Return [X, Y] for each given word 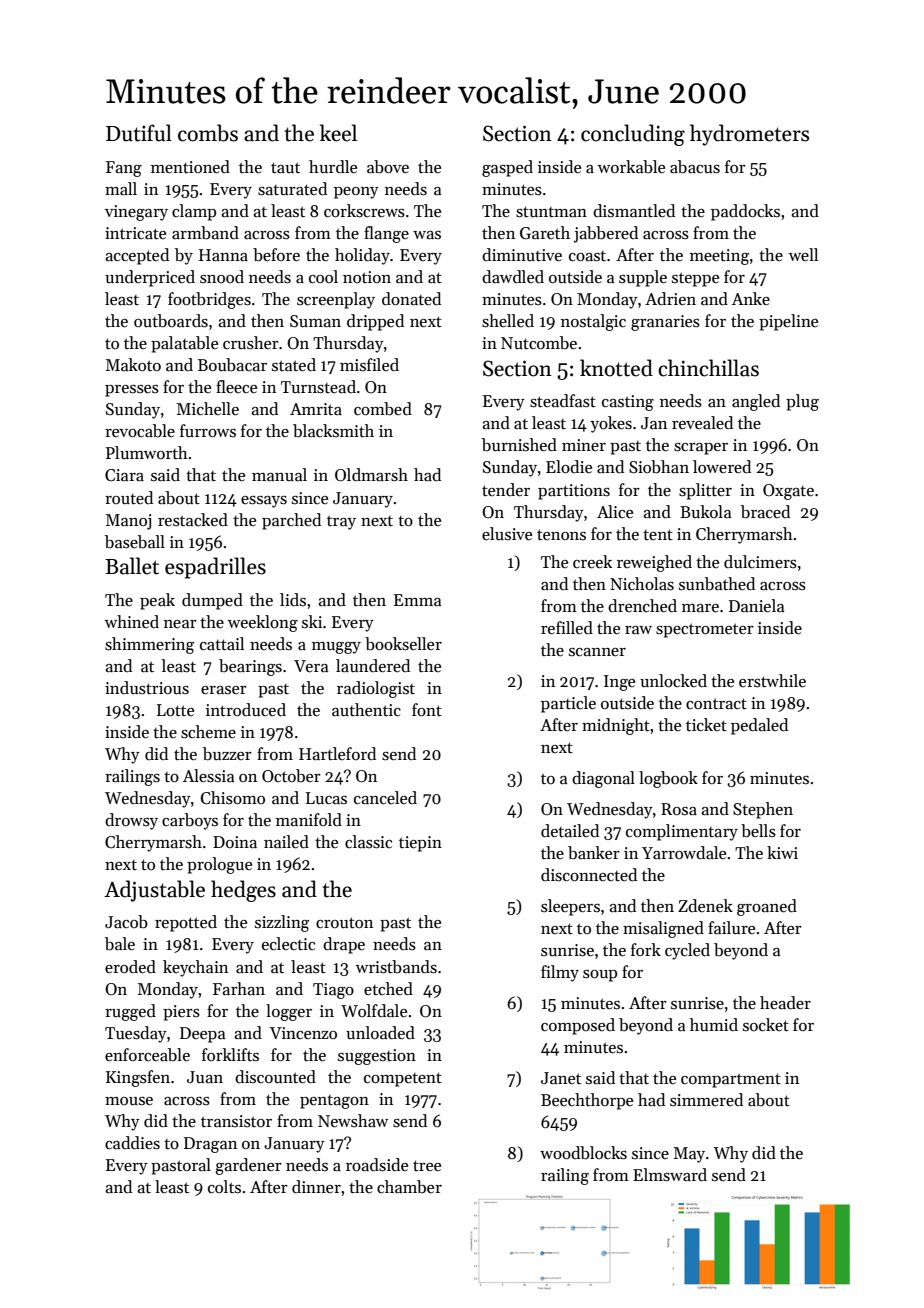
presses [132, 391]
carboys [190, 821]
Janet [561, 1078]
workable [631, 167]
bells [758, 831]
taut [285, 167]
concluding [633, 135]
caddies [132, 1143]
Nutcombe [539, 343]
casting [628, 403]
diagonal [603, 779]
